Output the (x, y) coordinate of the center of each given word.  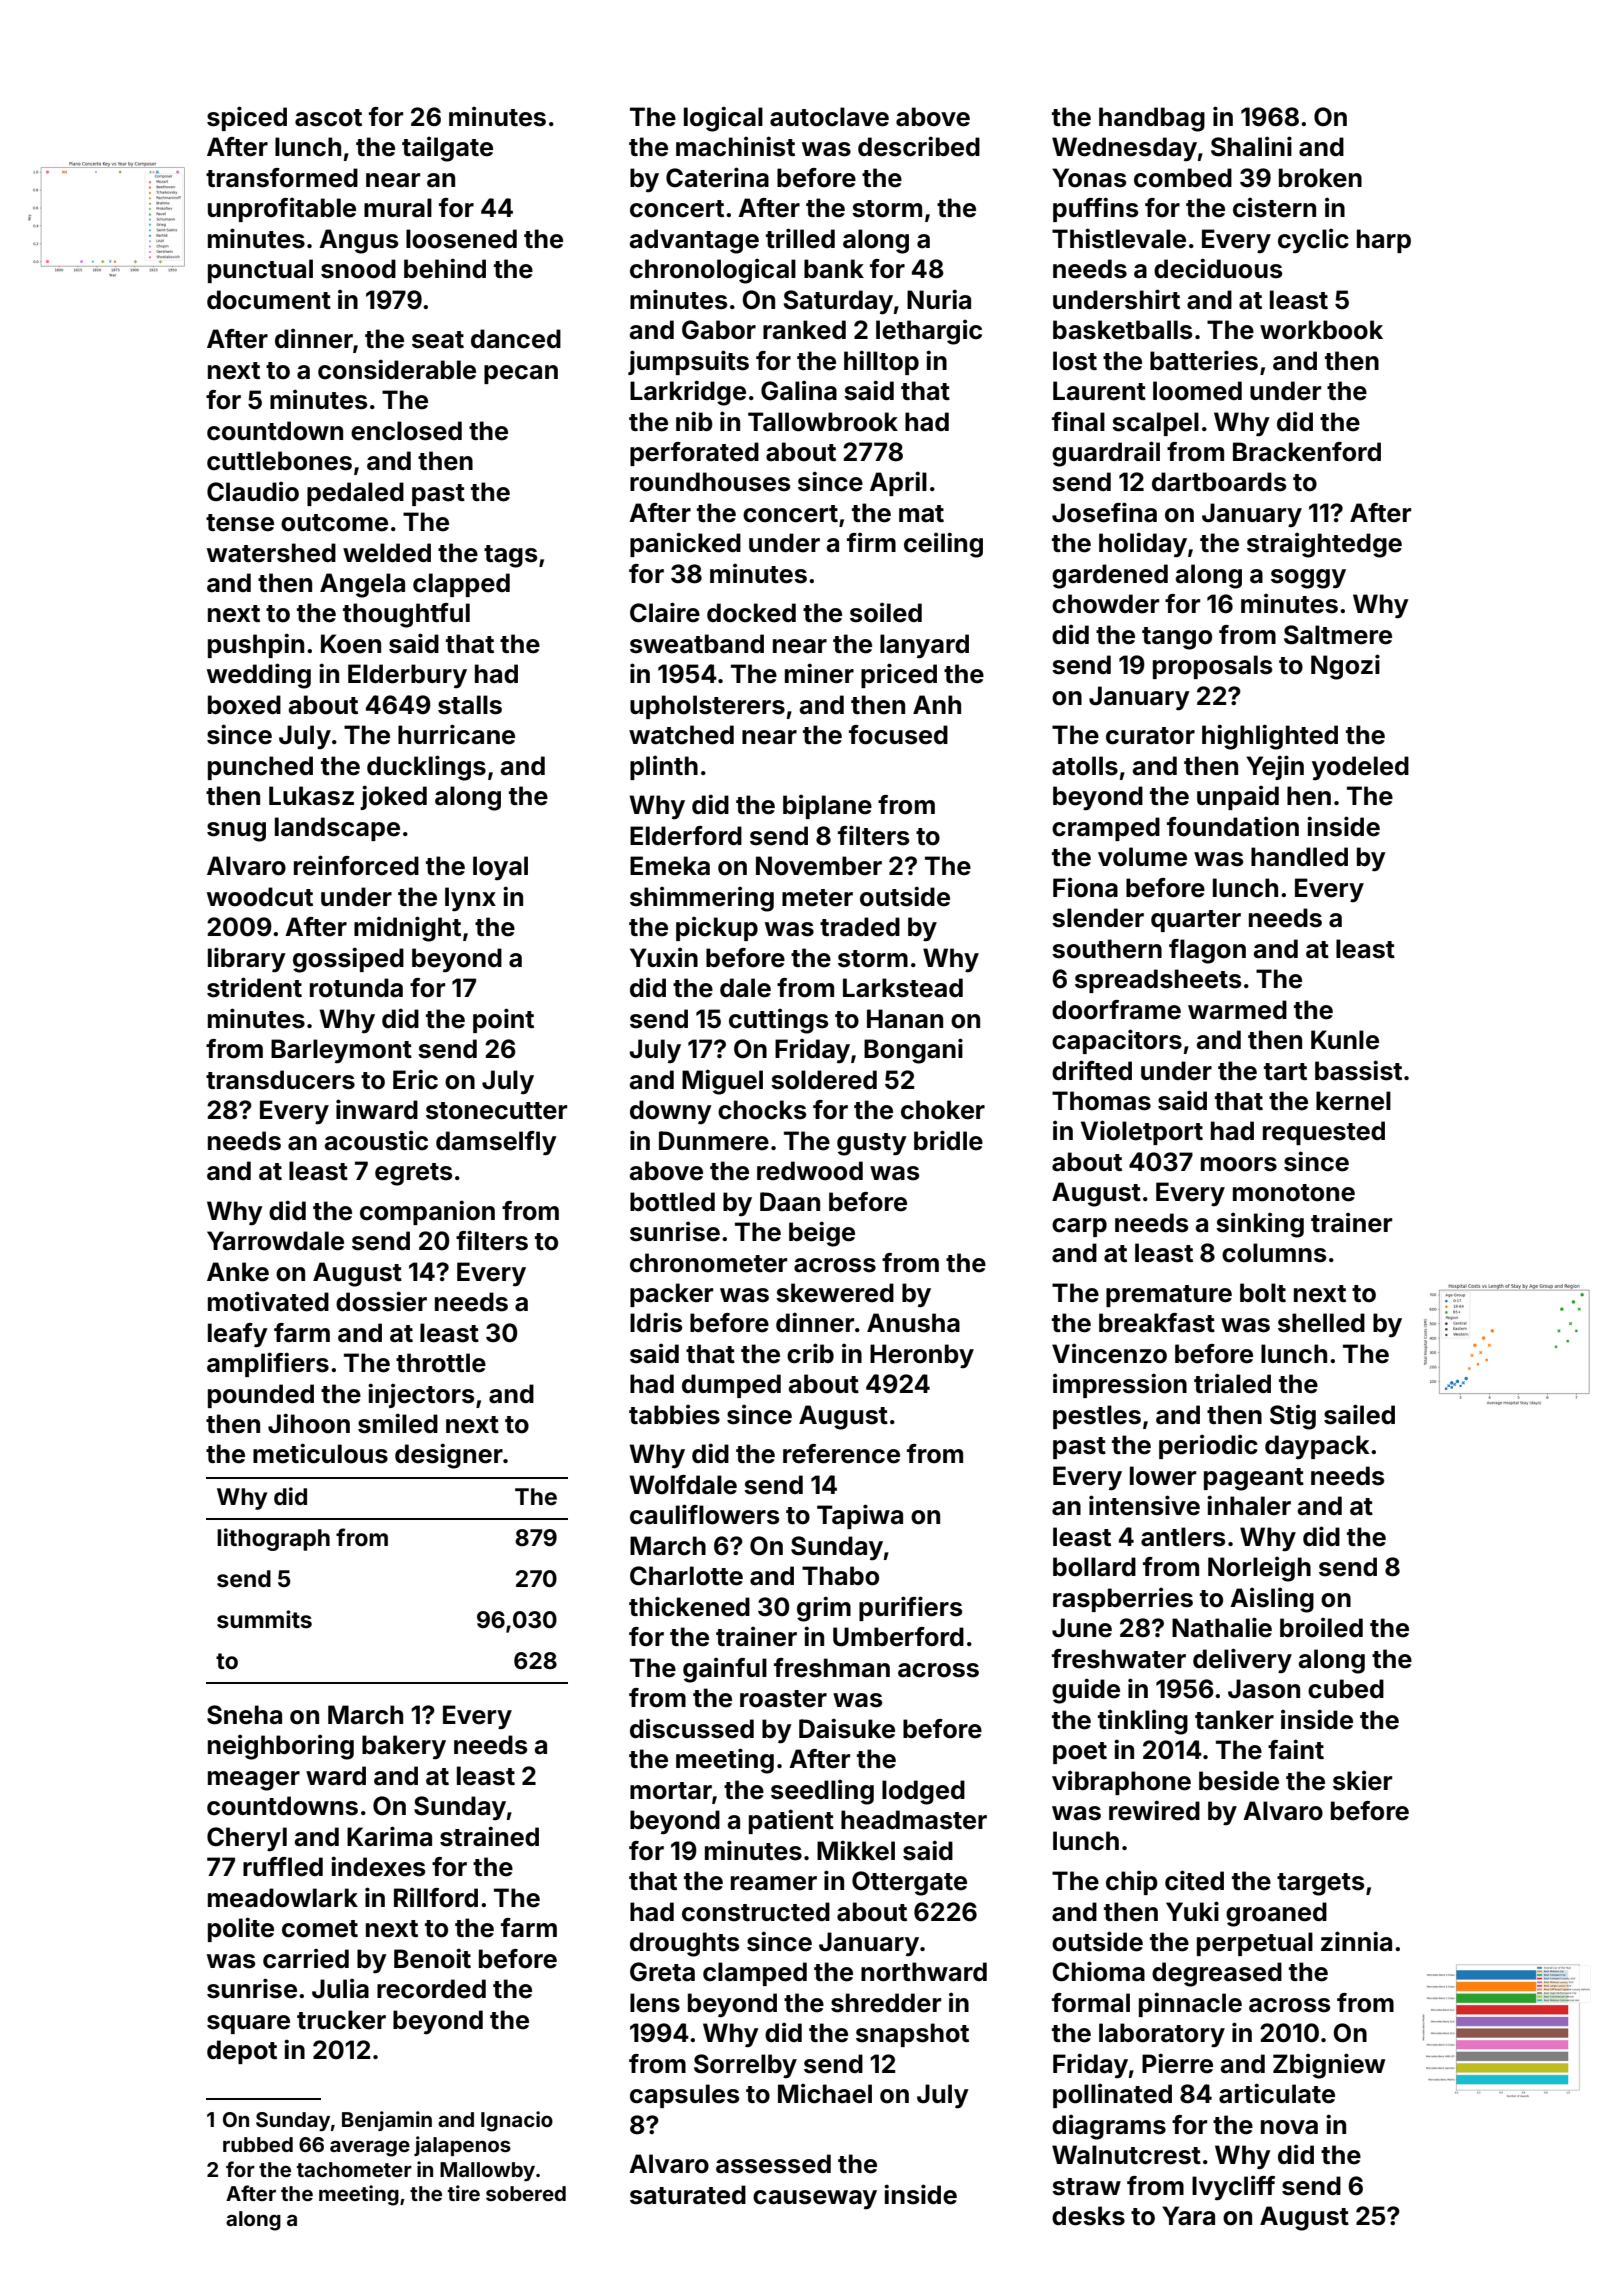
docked (751, 613)
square (248, 2024)
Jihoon (309, 1423)
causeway (815, 2199)
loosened (461, 239)
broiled (1321, 1627)
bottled (672, 1202)
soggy (1308, 579)
